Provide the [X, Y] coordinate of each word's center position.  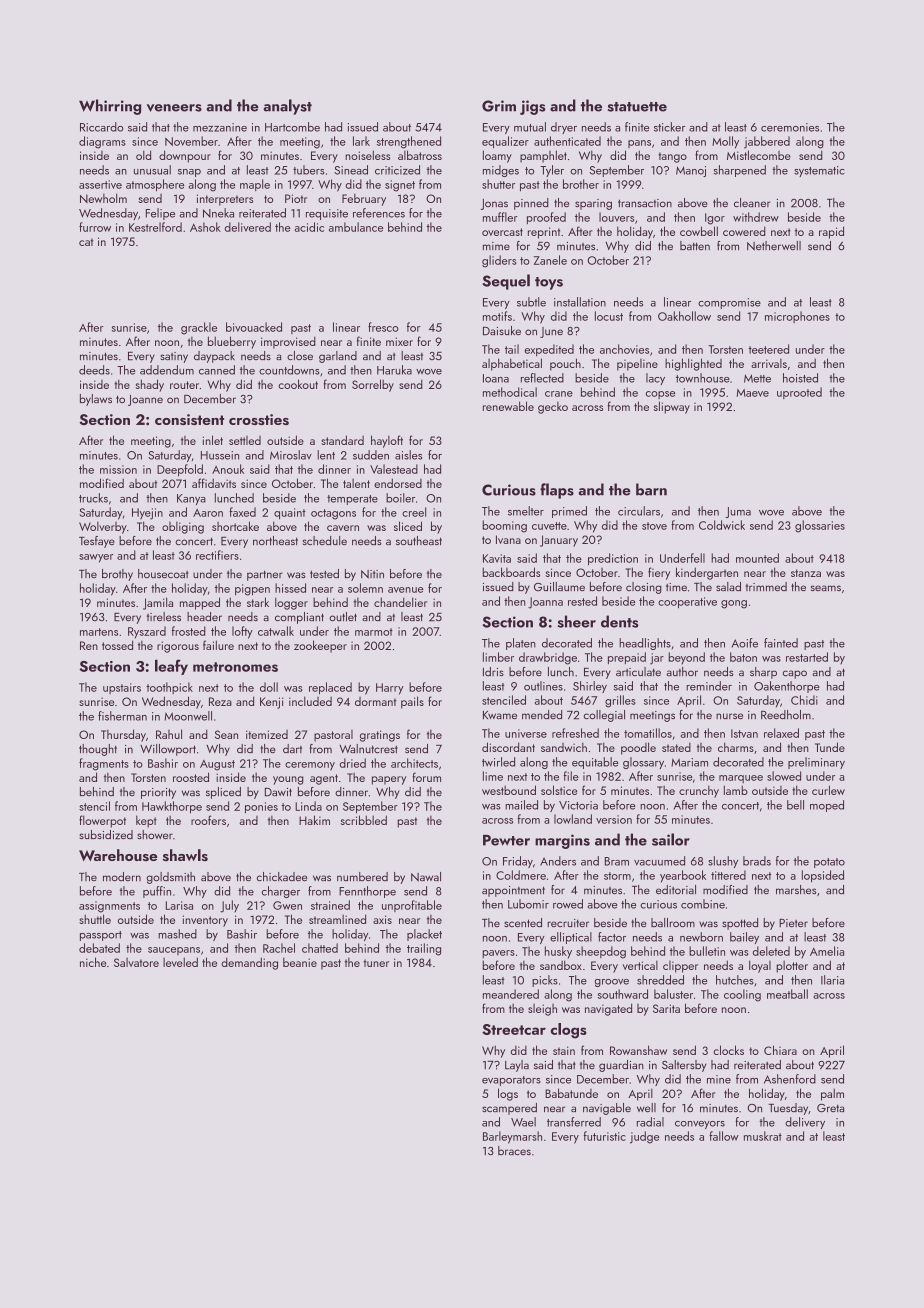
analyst [287, 107]
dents [620, 621]
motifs [497, 316]
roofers [208, 820]
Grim [499, 106]
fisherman [122, 716]
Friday [518, 862]
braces [514, 1150]
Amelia [827, 951]
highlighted [693, 364]
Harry [389, 689]
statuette [637, 107]
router [184, 385]
